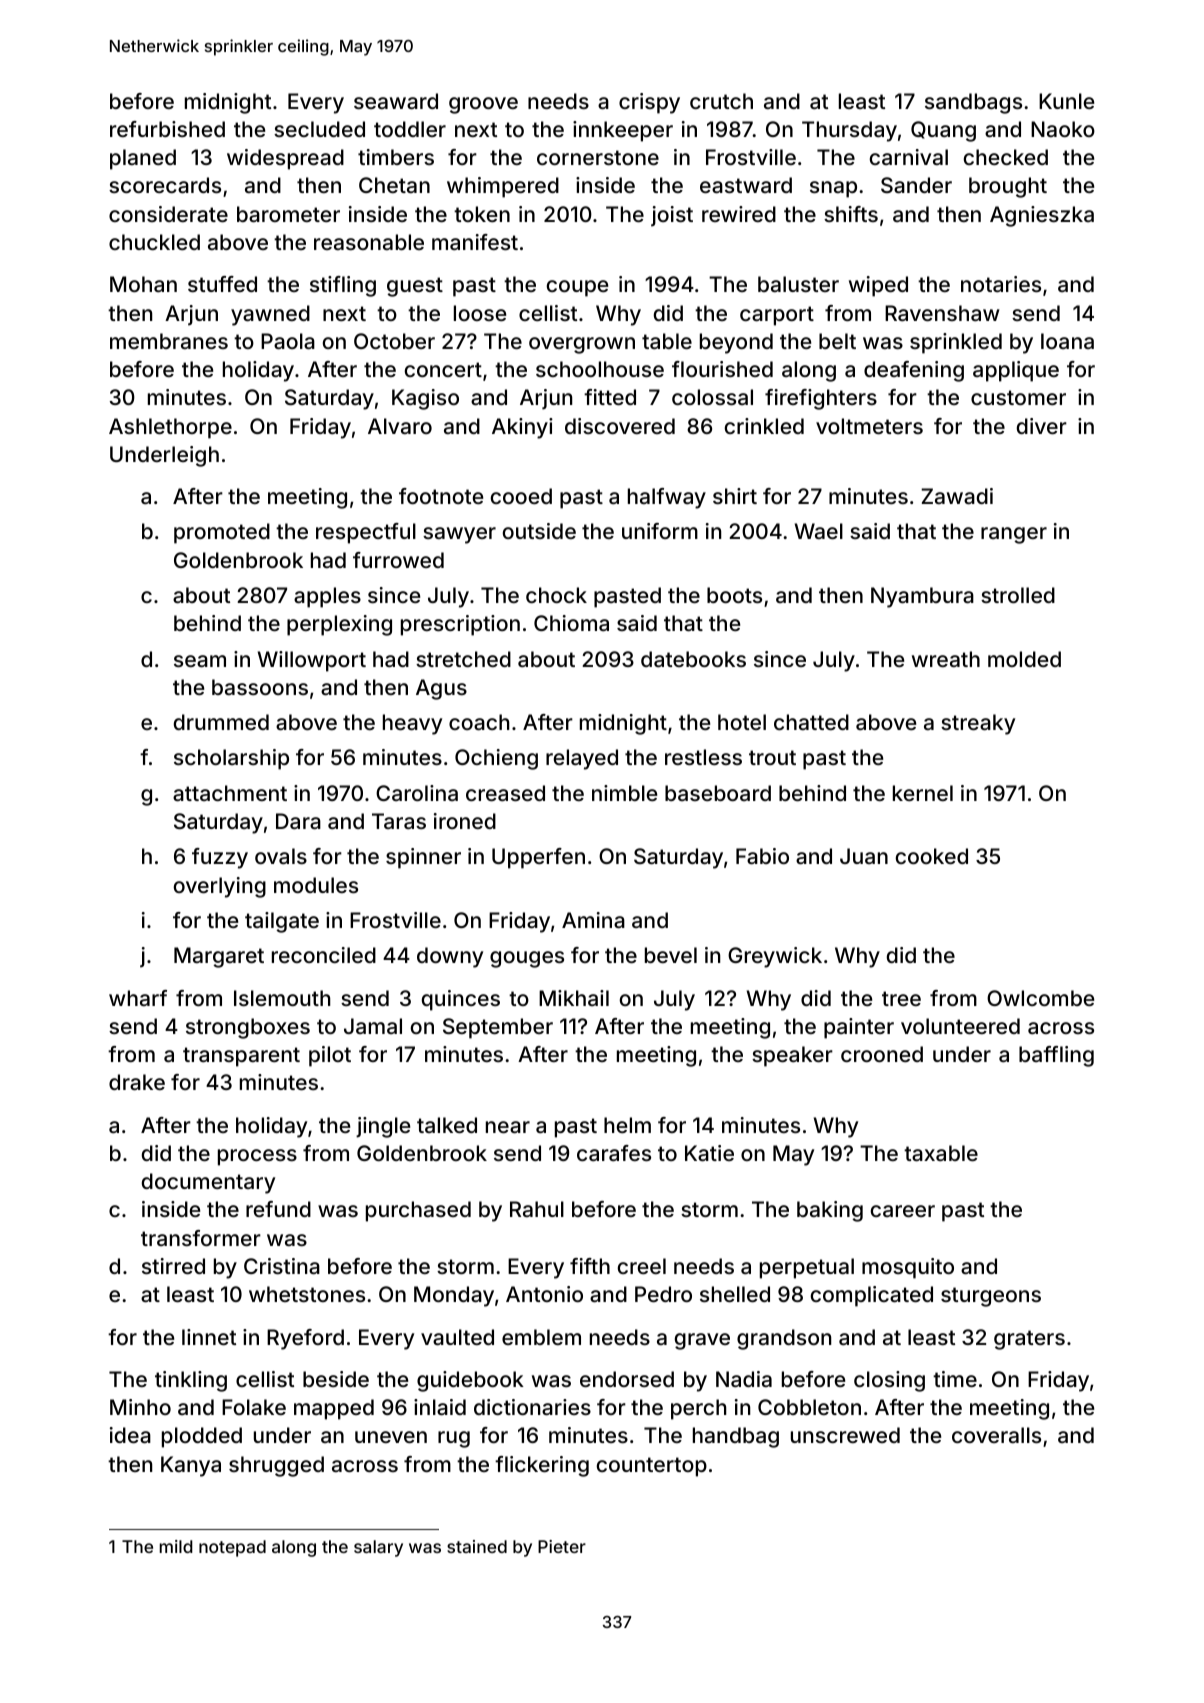 Image resolution: width=1204 pixels, height=1703 pixels. Describe the element at coordinates (319, 129) in the screenshot. I see `secluded` at that location.
